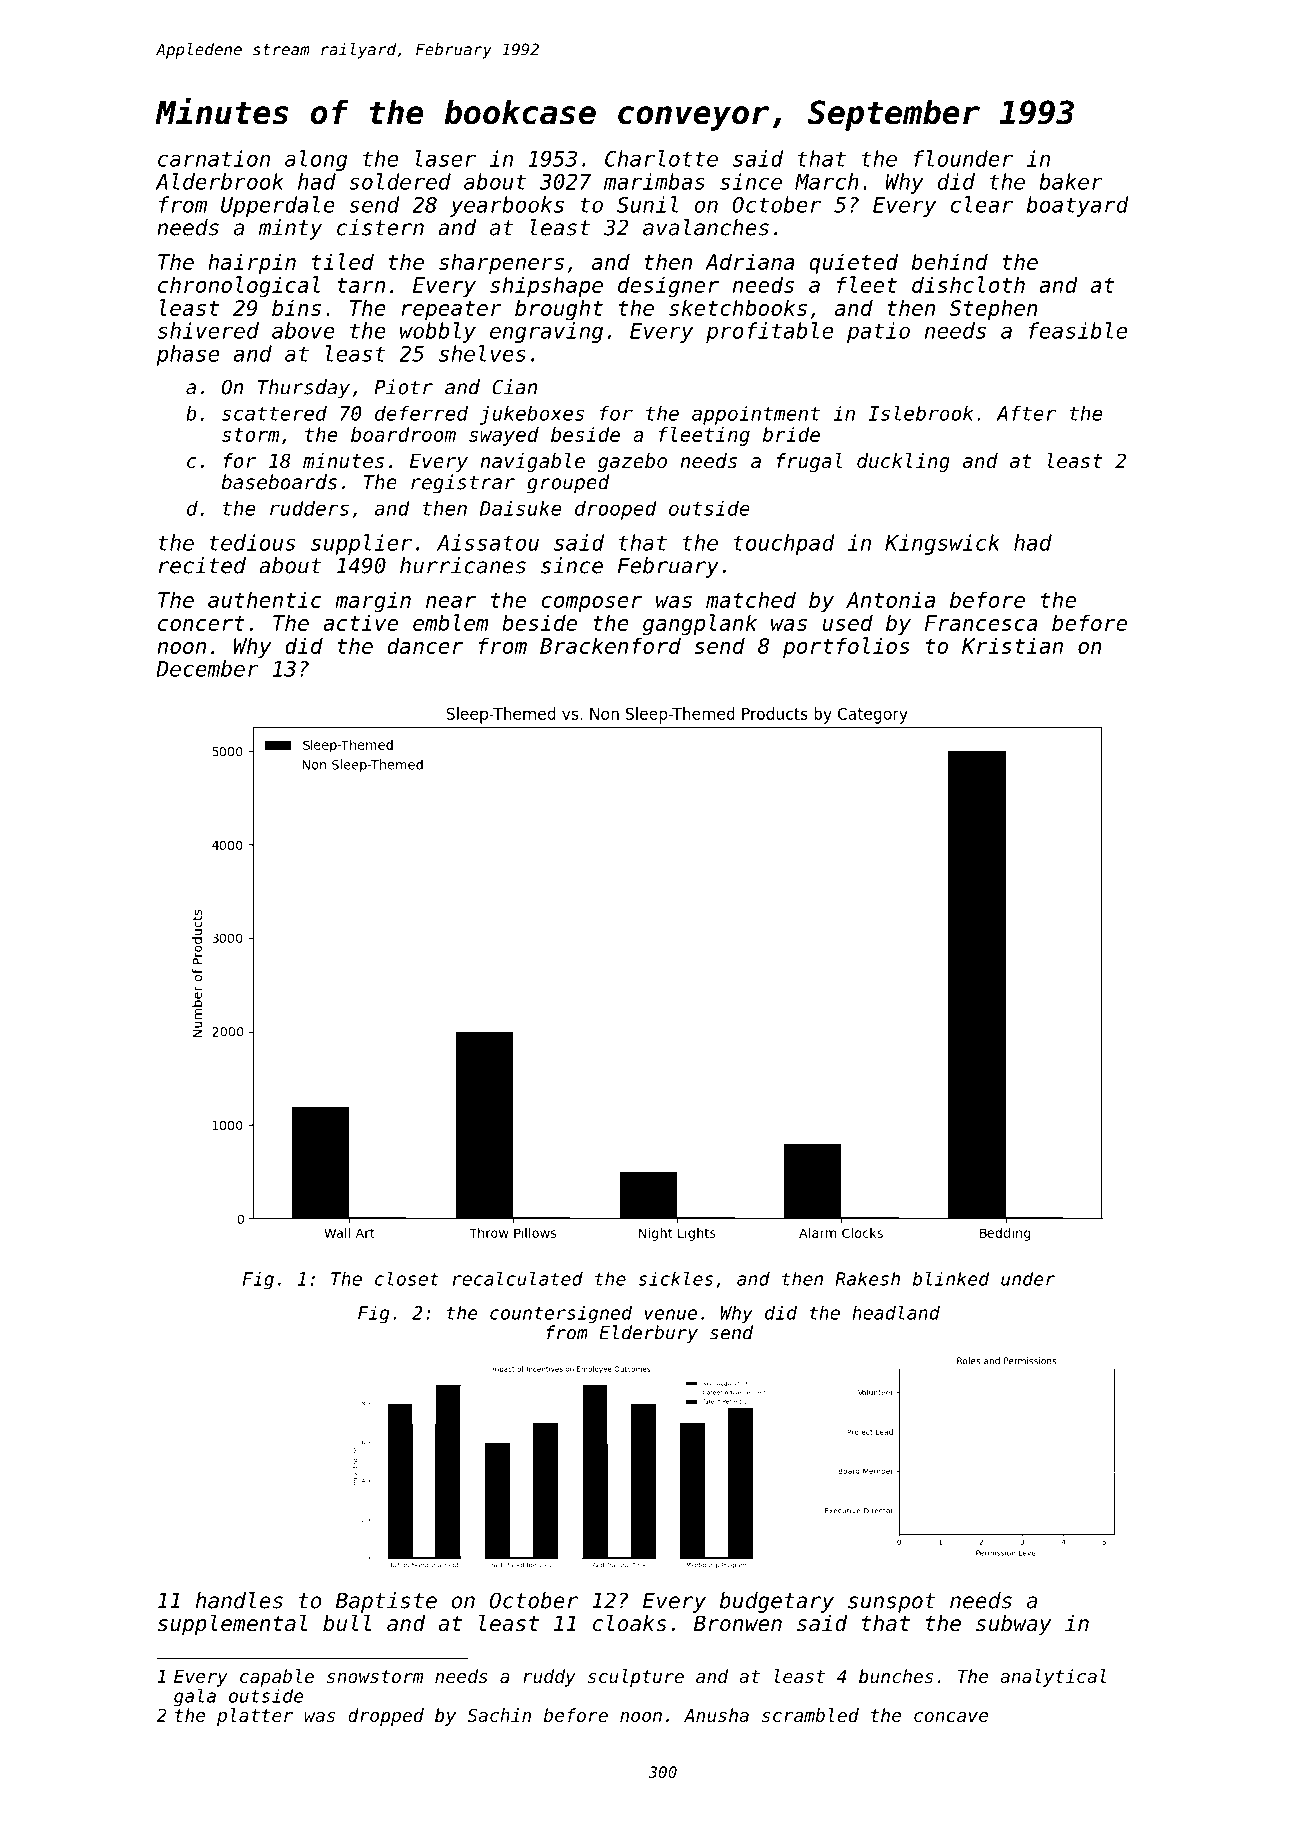 The height and width of the document is (1834, 1297). What do you see at coordinates (255, 1717) in the document?
I see `platter` at bounding box center [255, 1717].
